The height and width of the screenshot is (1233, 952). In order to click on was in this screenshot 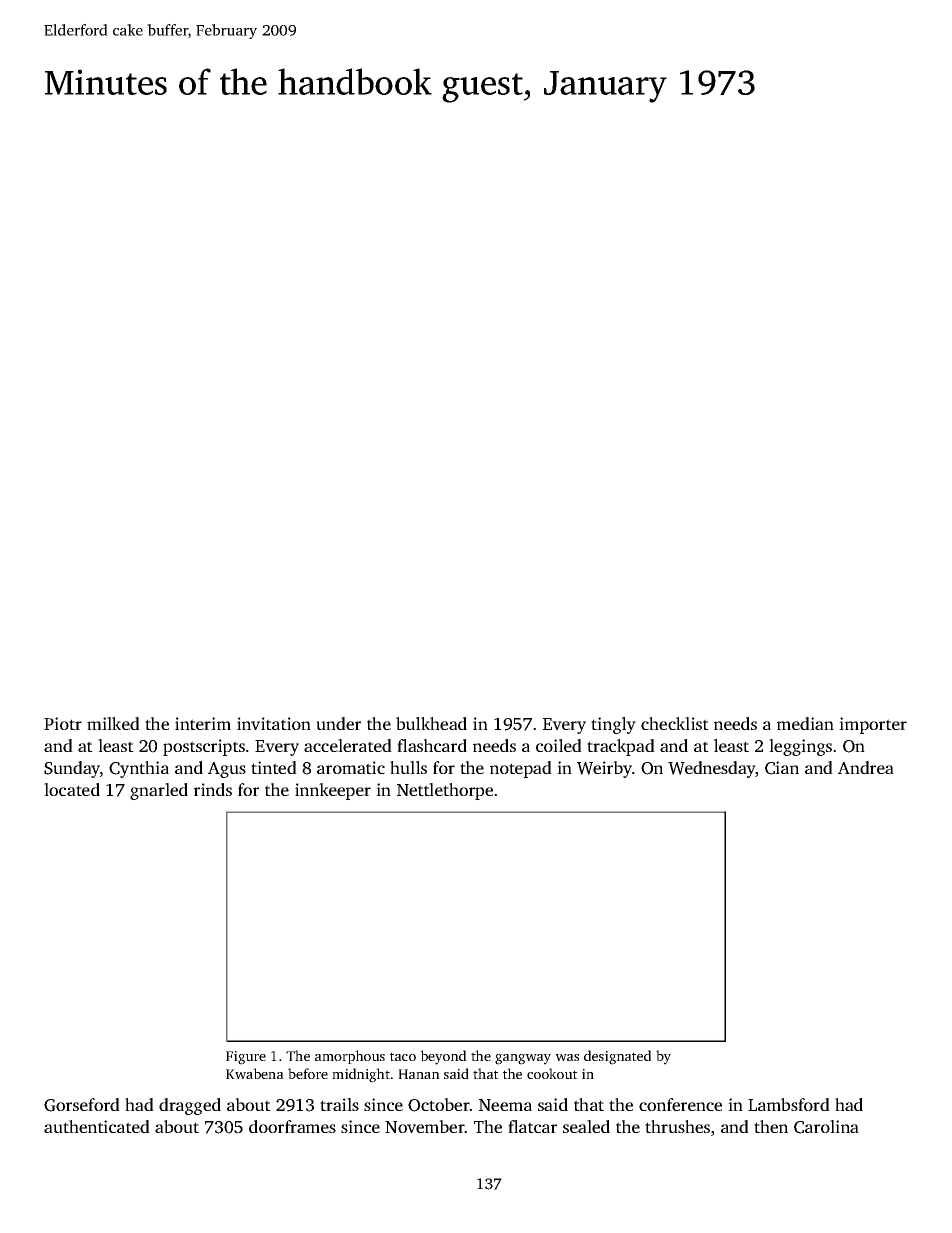, I will do `click(567, 1057)`.
